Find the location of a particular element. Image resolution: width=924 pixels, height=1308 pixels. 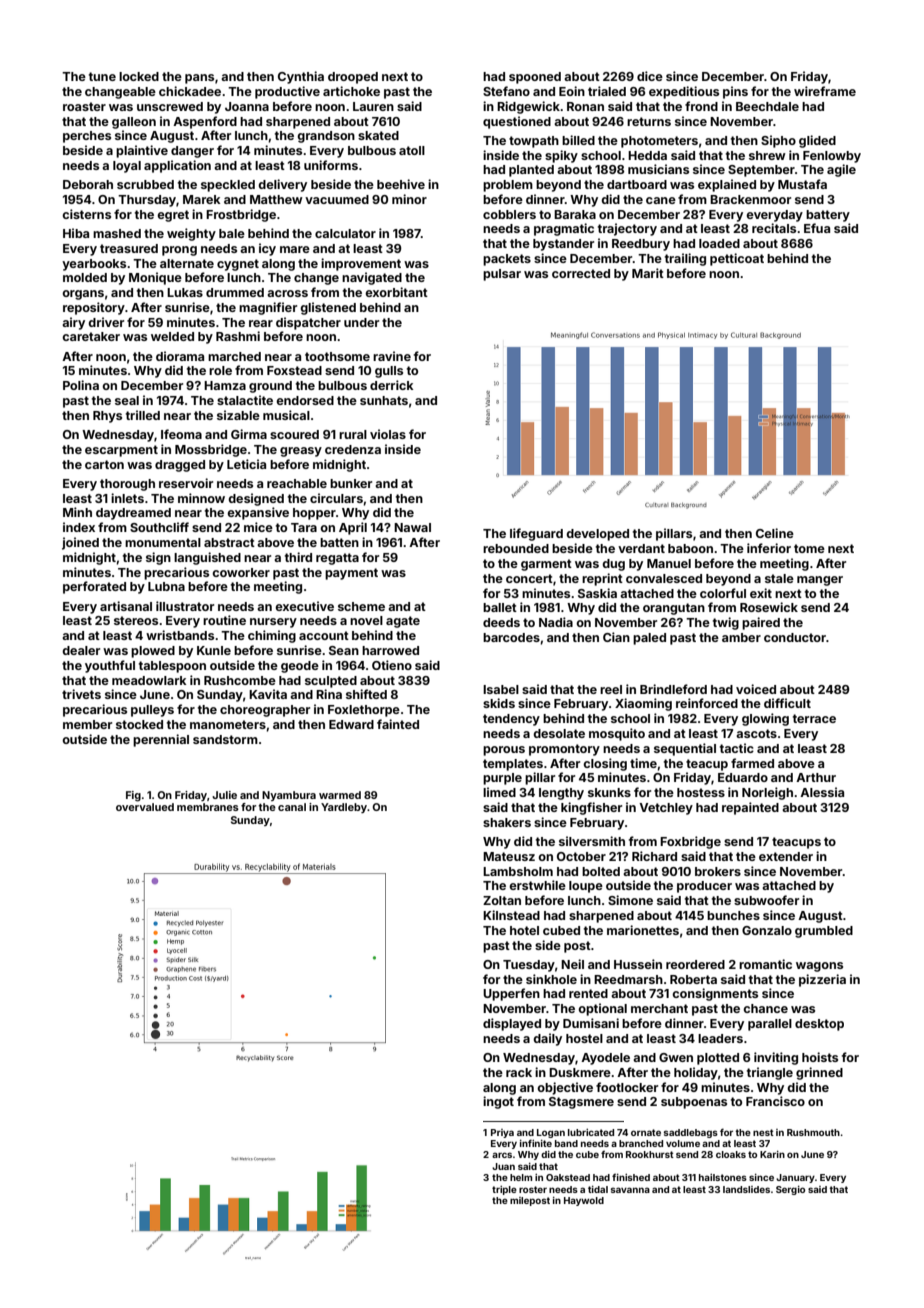

membranes is located at coordinates (208, 807).
